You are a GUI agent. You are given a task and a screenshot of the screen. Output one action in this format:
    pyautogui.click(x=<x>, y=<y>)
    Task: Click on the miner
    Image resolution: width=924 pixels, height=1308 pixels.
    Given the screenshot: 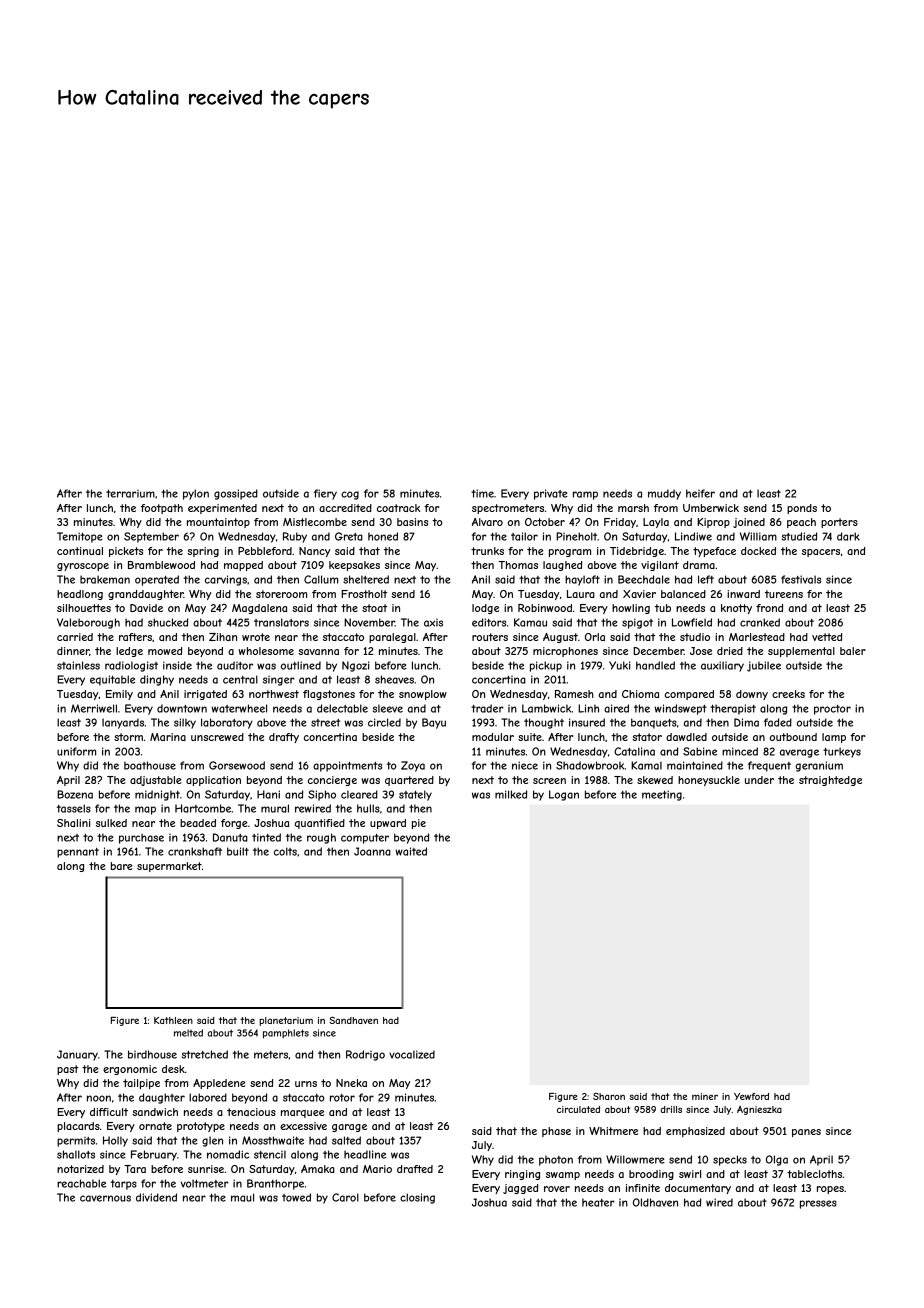 What is the action you would take?
    pyautogui.click(x=705, y=1096)
